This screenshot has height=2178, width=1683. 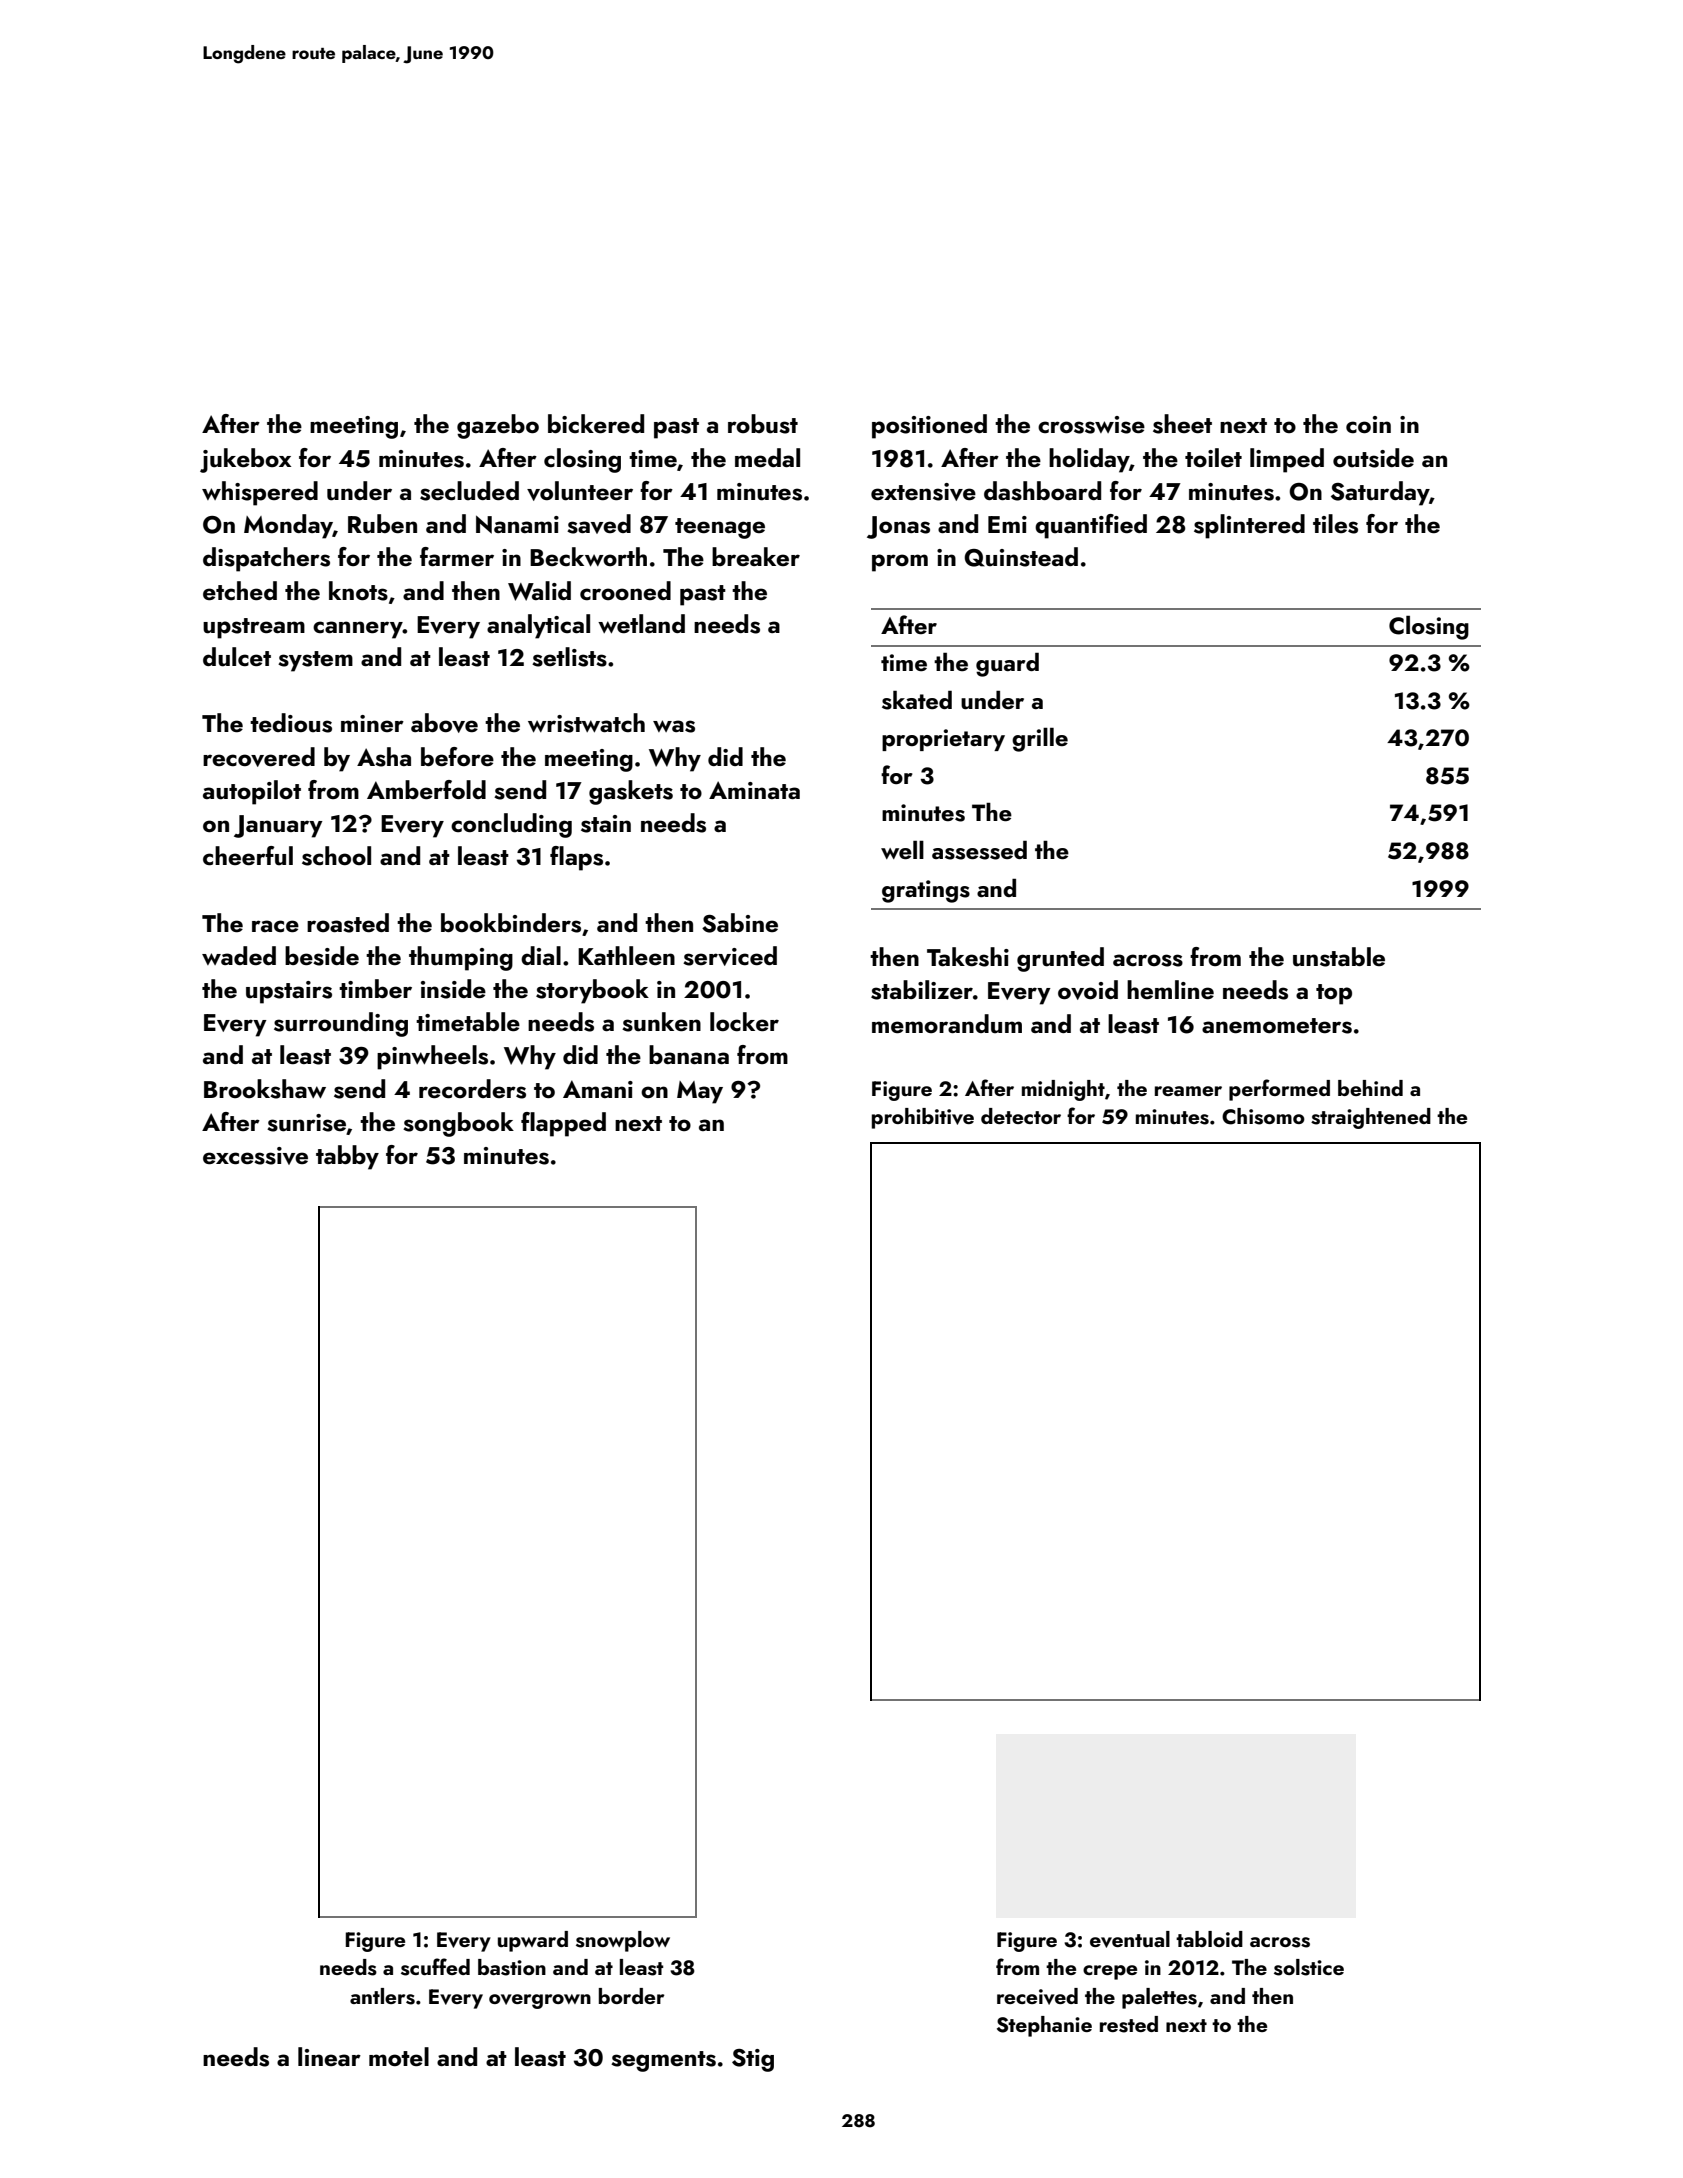 What do you see at coordinates (1182, 424) in the screenshot?
I see `sheet` at bounding box center [1182, 424].
